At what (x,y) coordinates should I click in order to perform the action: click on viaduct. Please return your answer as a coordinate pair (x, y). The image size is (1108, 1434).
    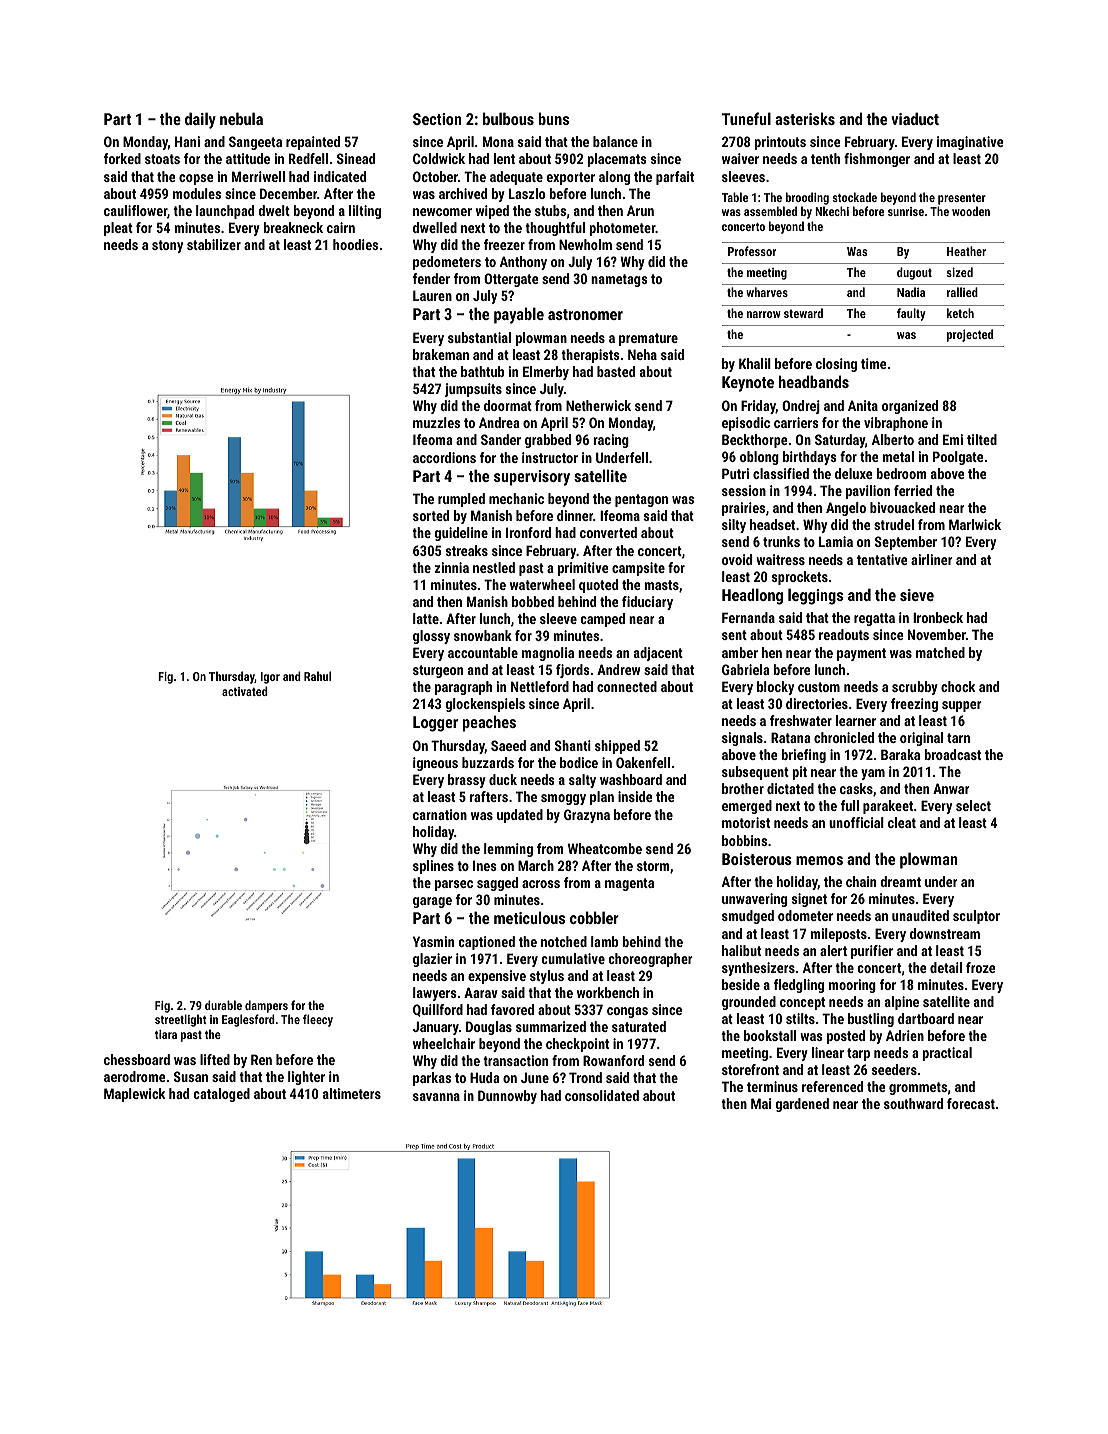
    Looking at the image, I should click on (915, 118).
